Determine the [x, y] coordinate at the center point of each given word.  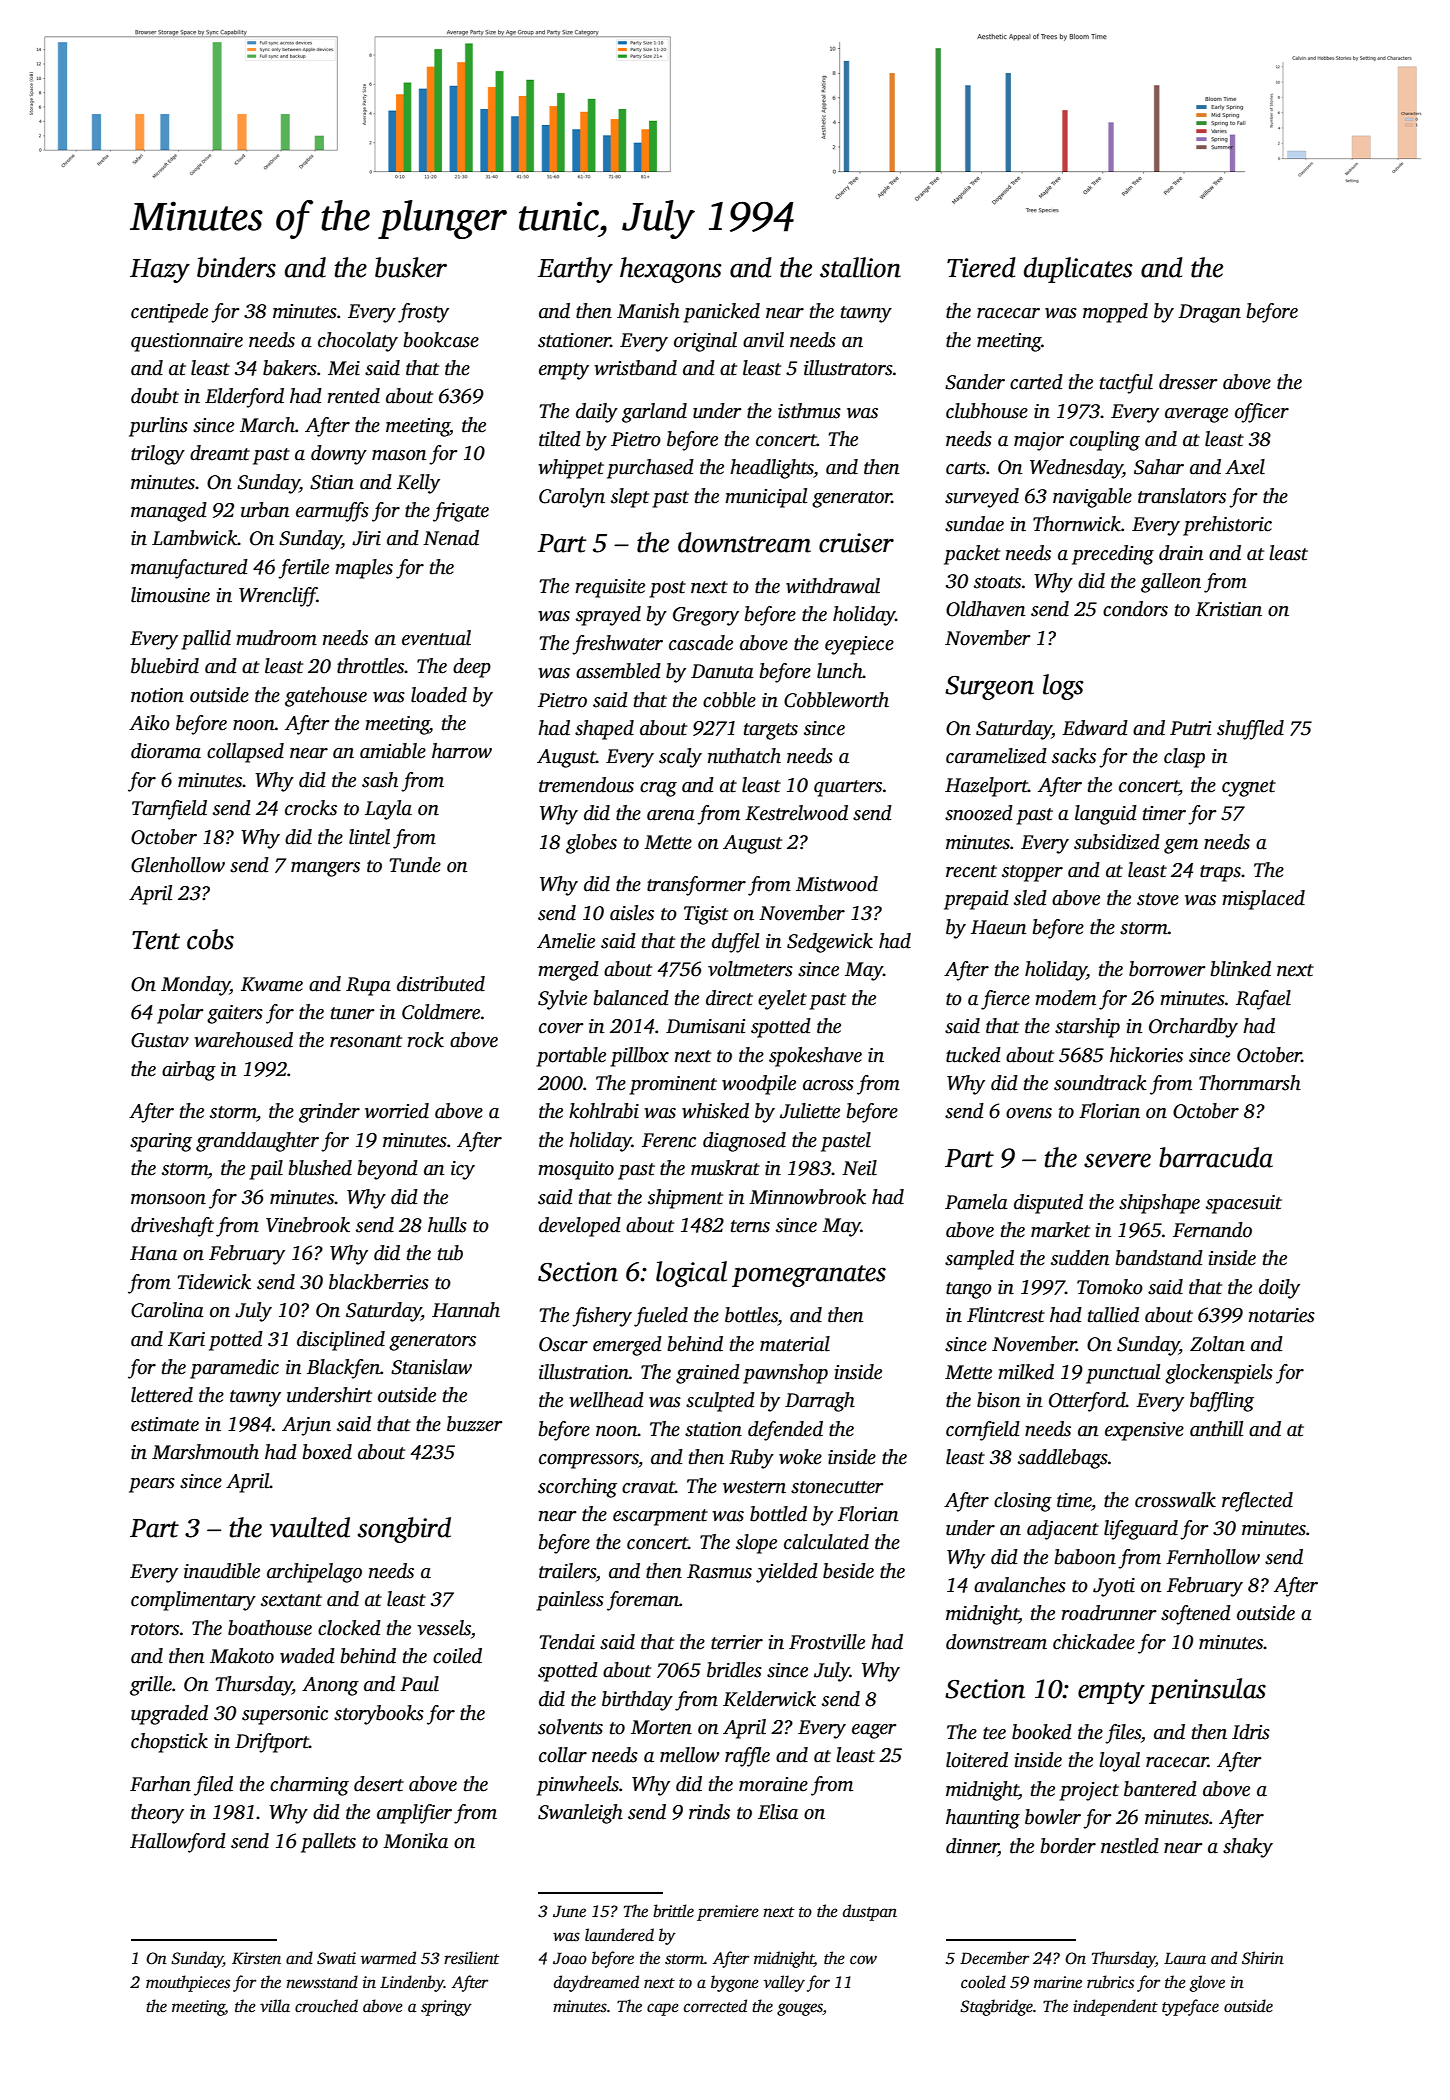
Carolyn [572, 498]
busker [411, 267]
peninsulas [1207, 1691]
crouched [326, 2006]
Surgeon [989, 688]
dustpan [870, 1912]
